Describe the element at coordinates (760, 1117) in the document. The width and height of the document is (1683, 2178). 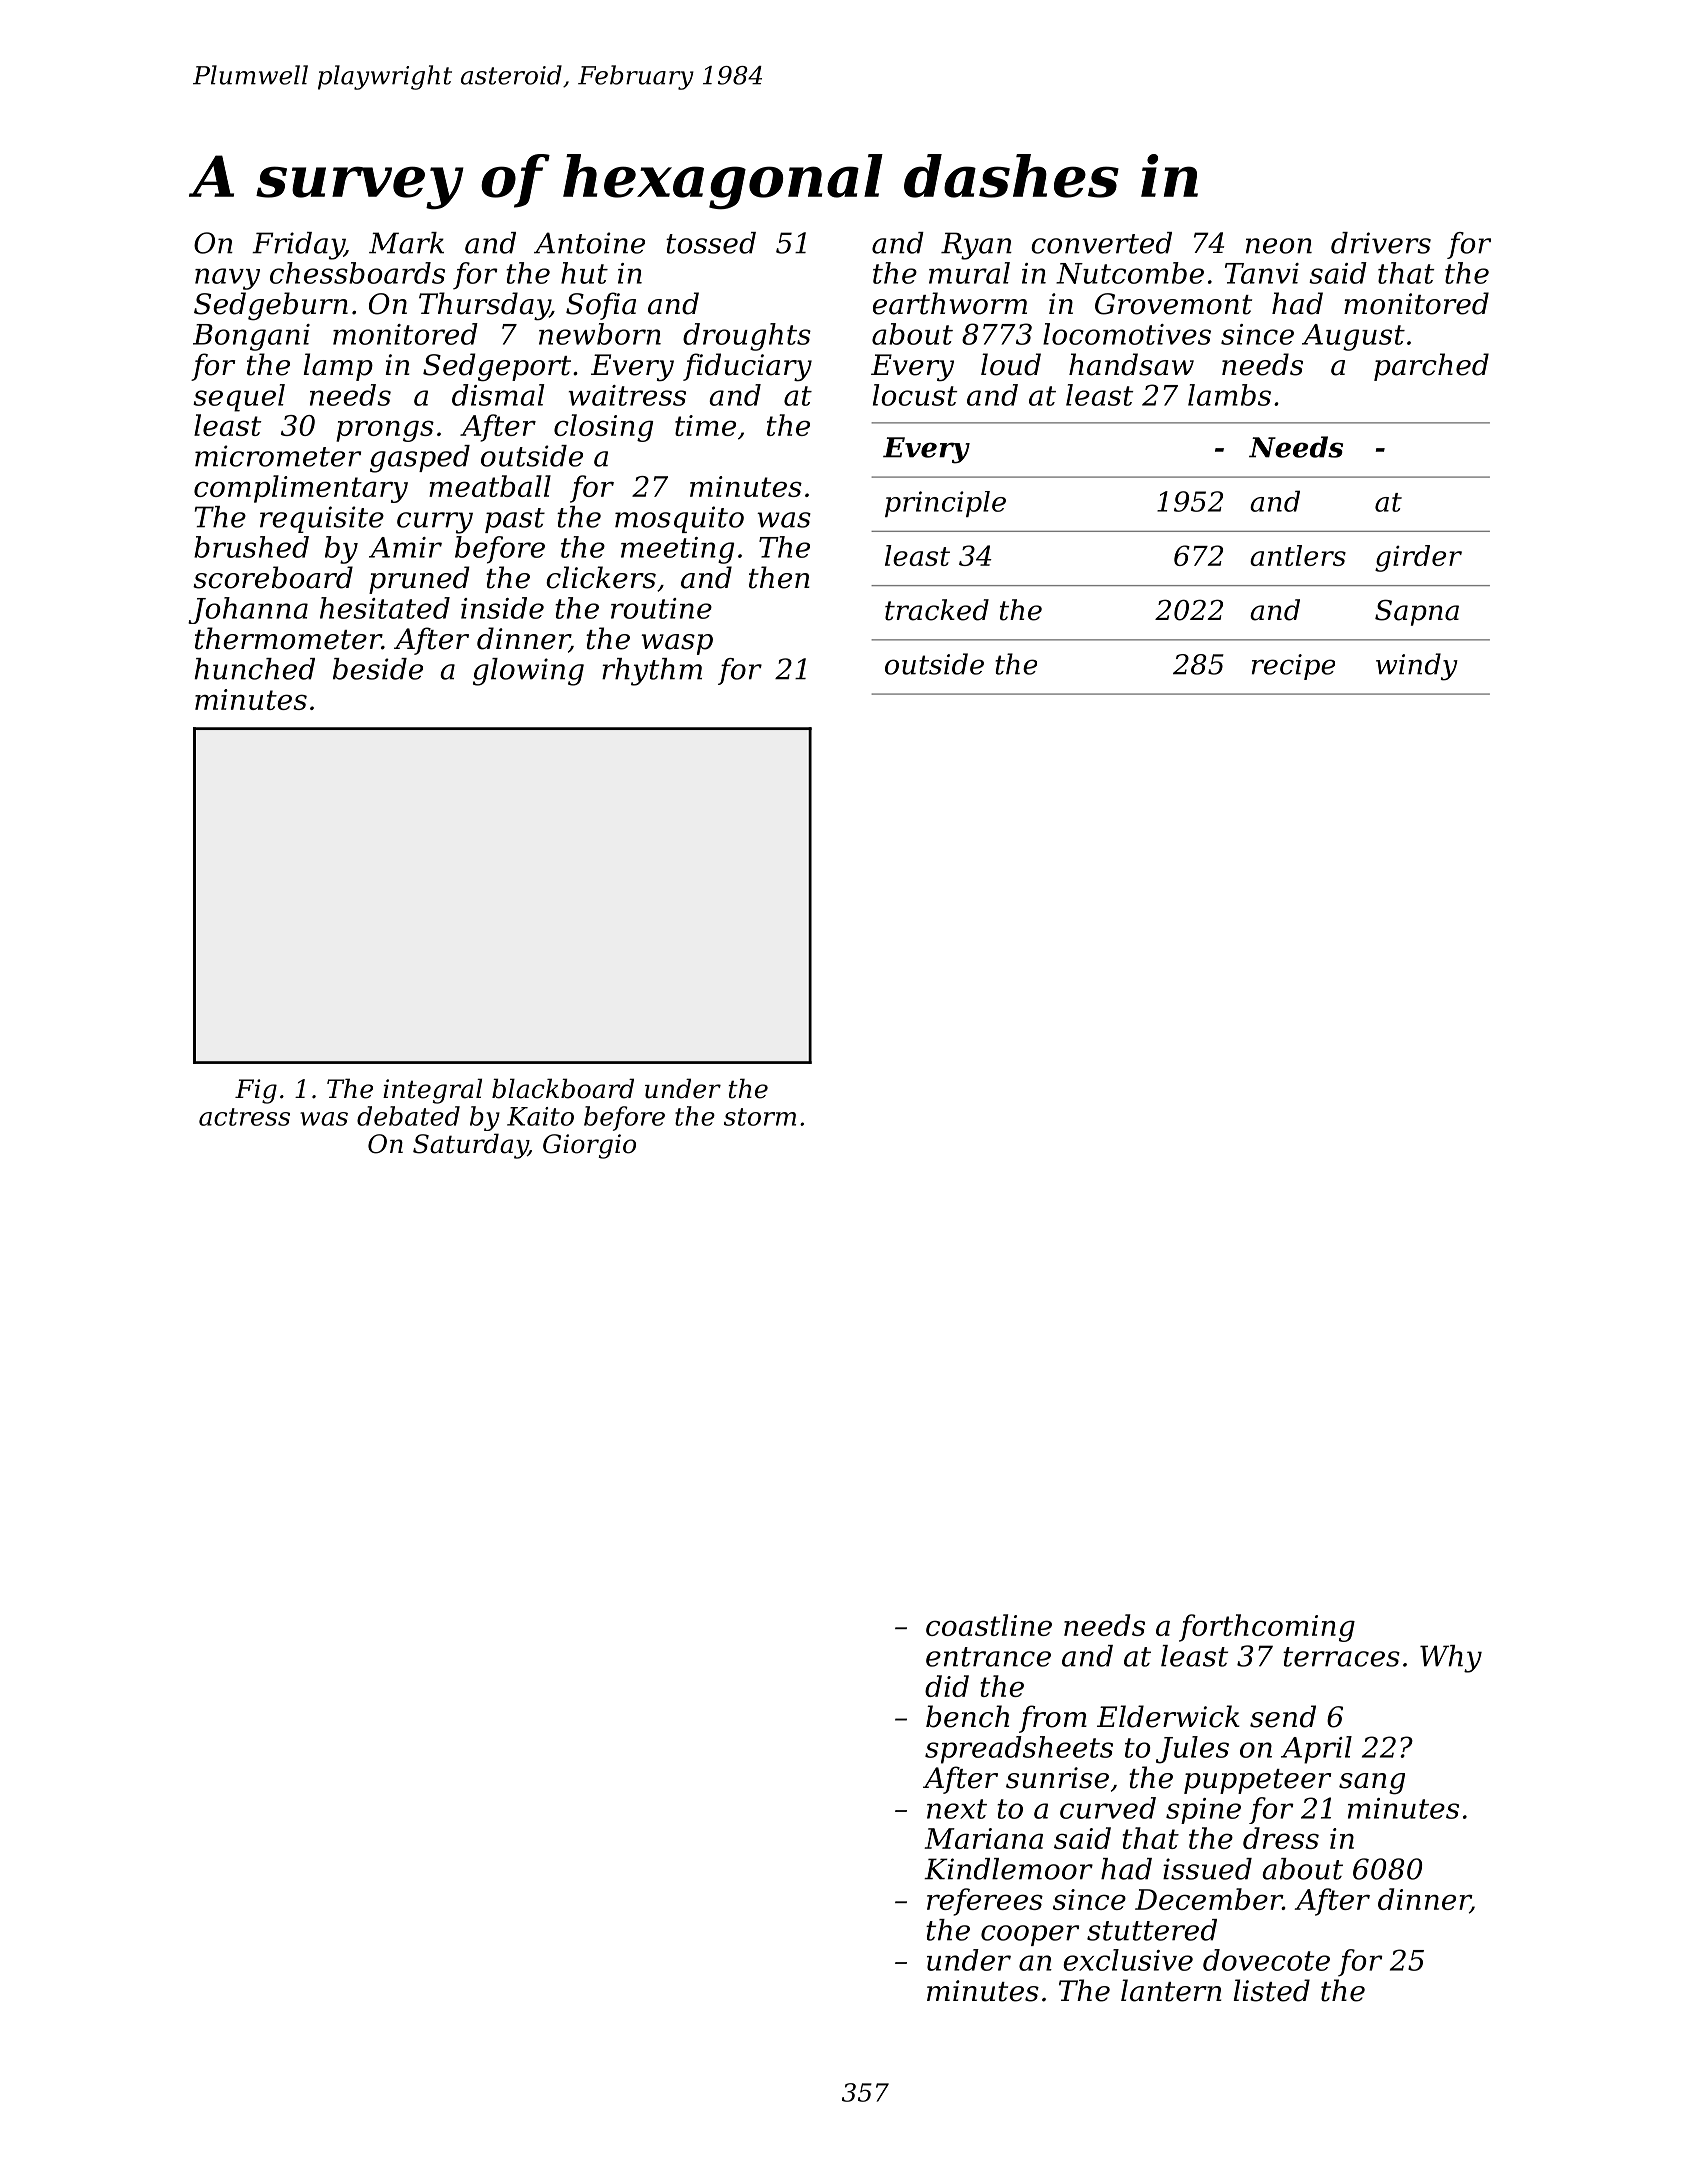
I see `storm` at that location.
